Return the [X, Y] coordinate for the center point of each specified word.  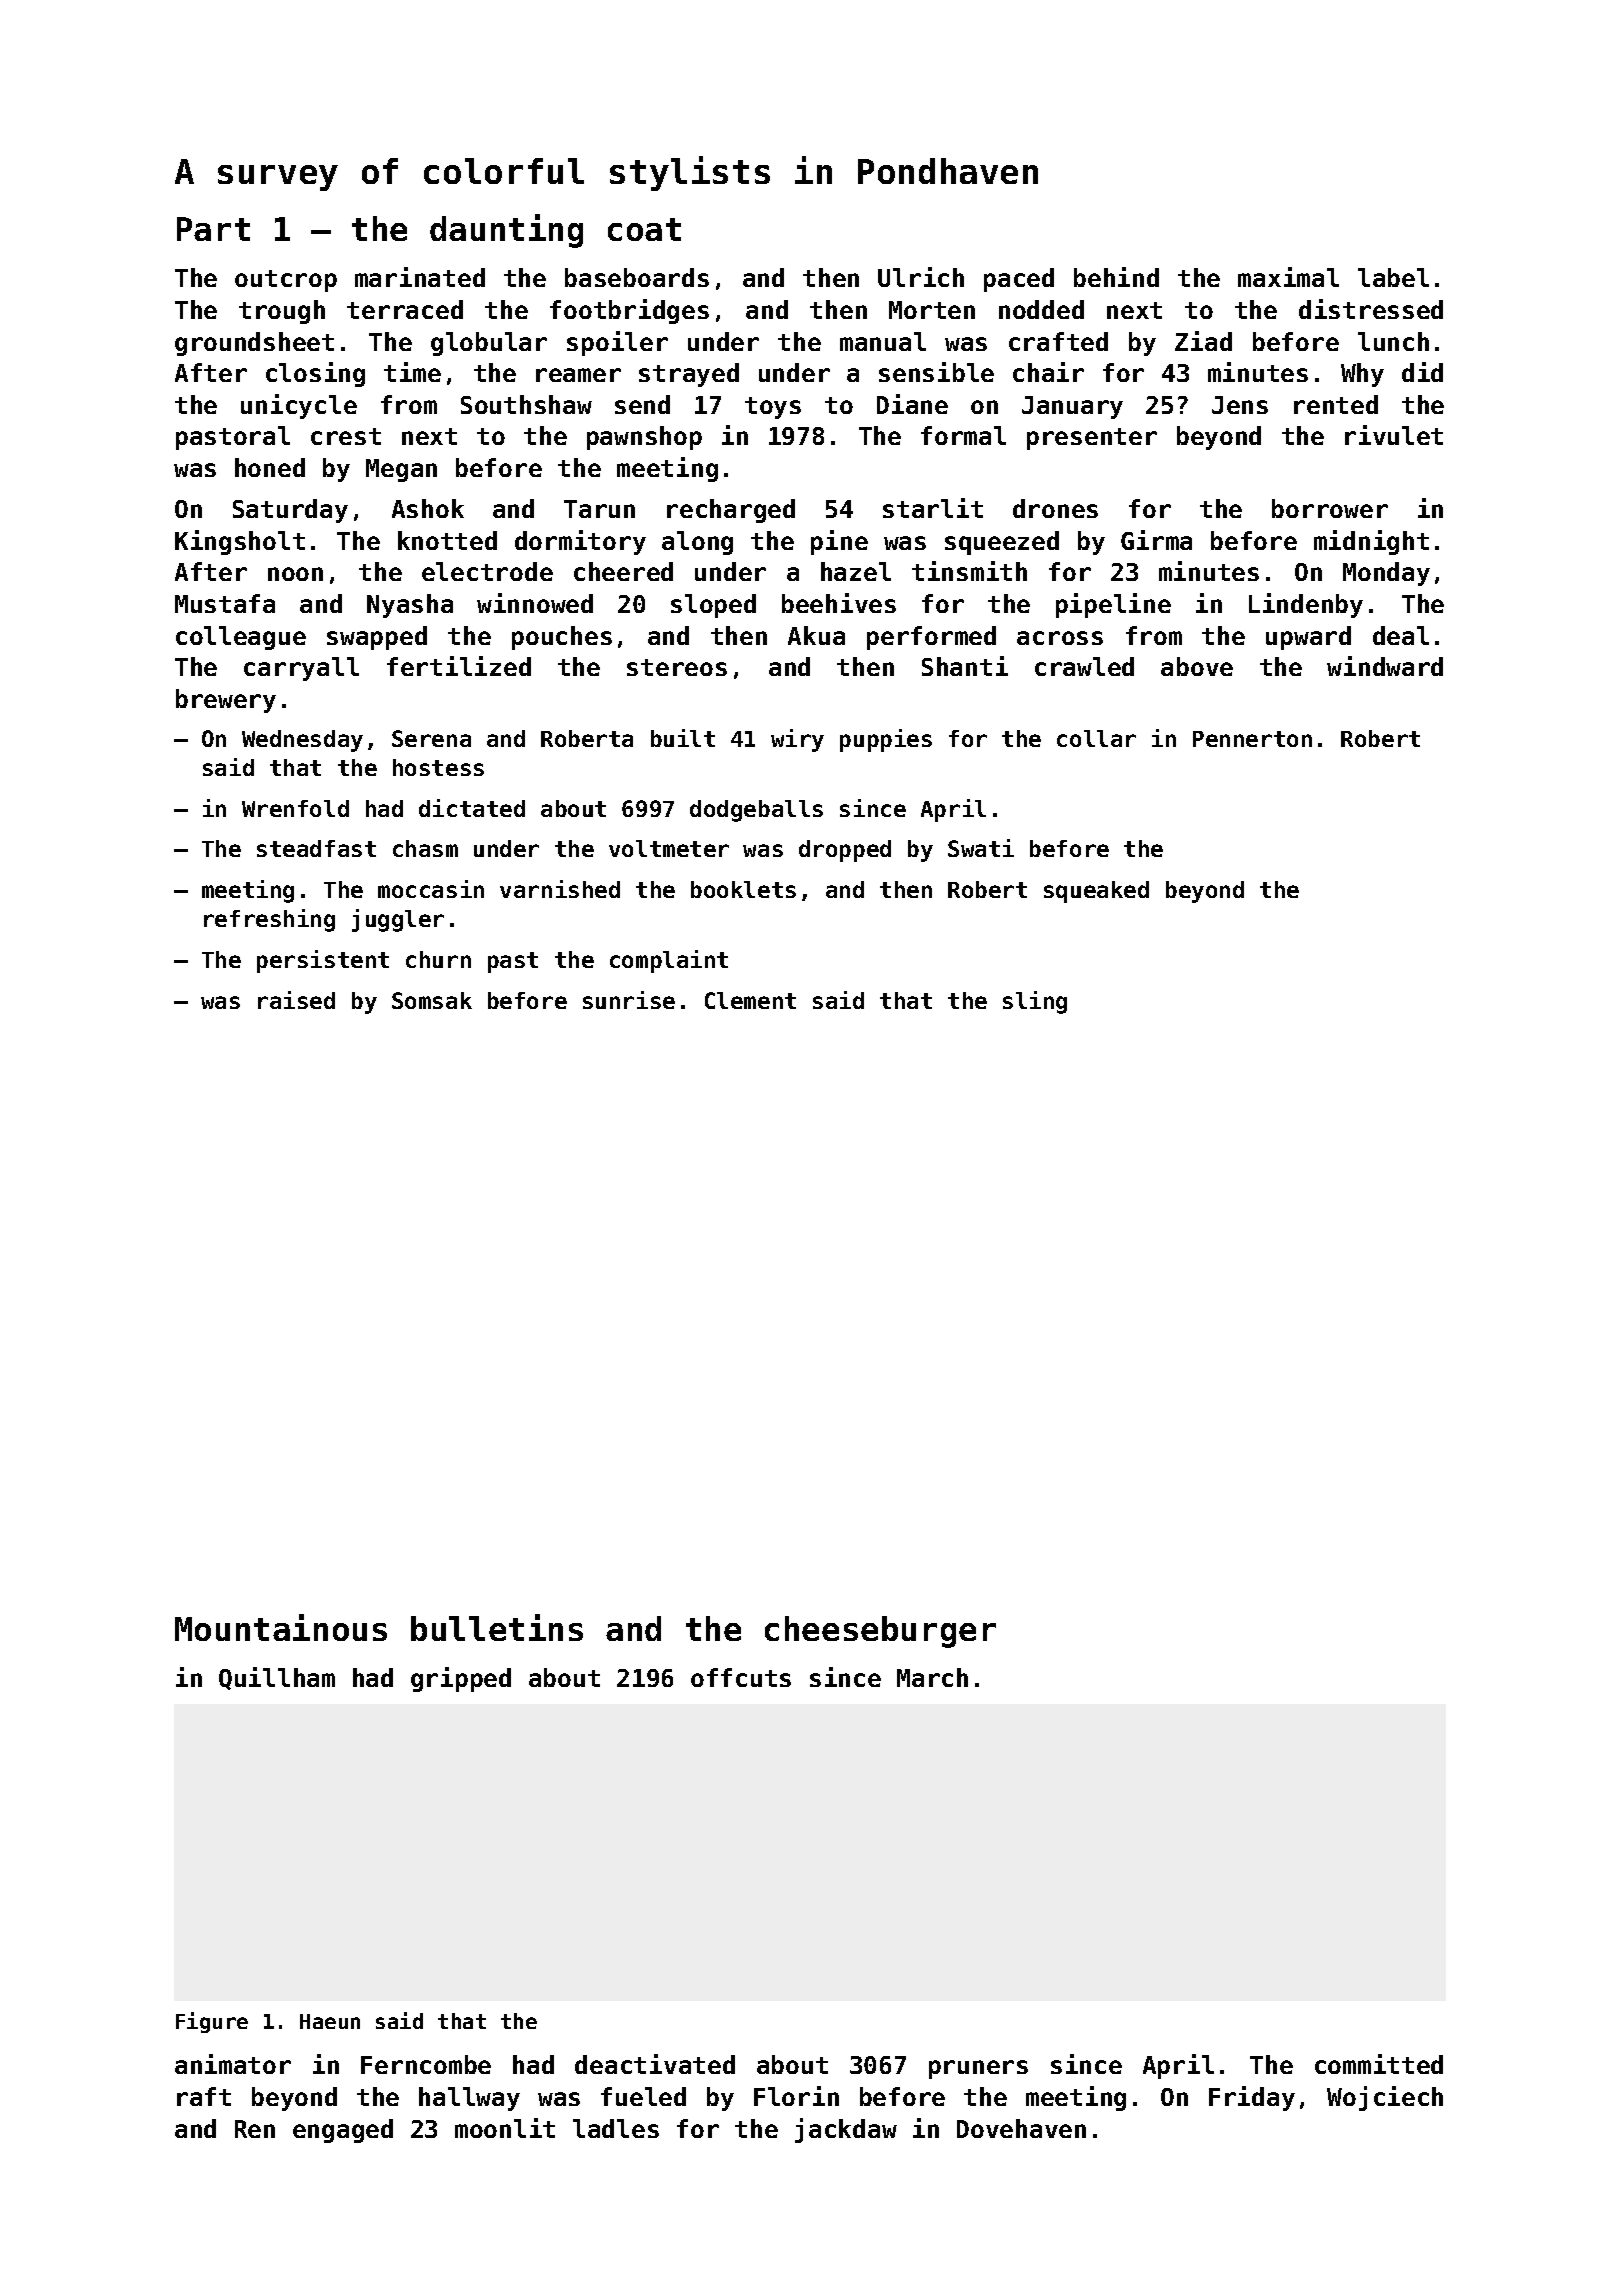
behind [1116, 277]
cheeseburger [880, 1632]
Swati [981, 848]
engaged [343, 2131]
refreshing [269, 920]
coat [644, 229]
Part [213, 229]
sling [1035, 1002]
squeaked [1096, 892]
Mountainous [281, 1627]
